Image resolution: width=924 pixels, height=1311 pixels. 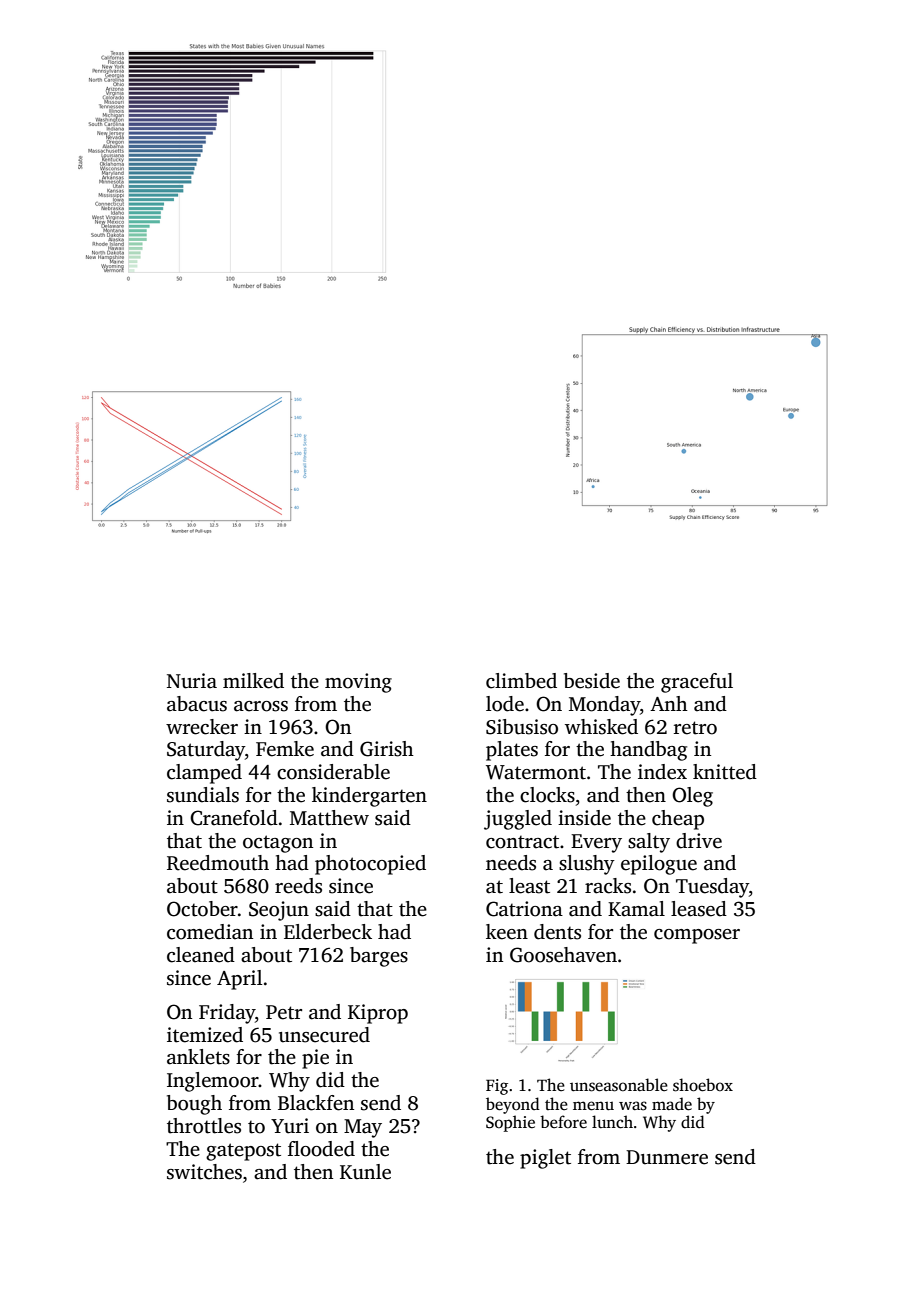 I want to click on piglet, so click(x=545, y=1159).
